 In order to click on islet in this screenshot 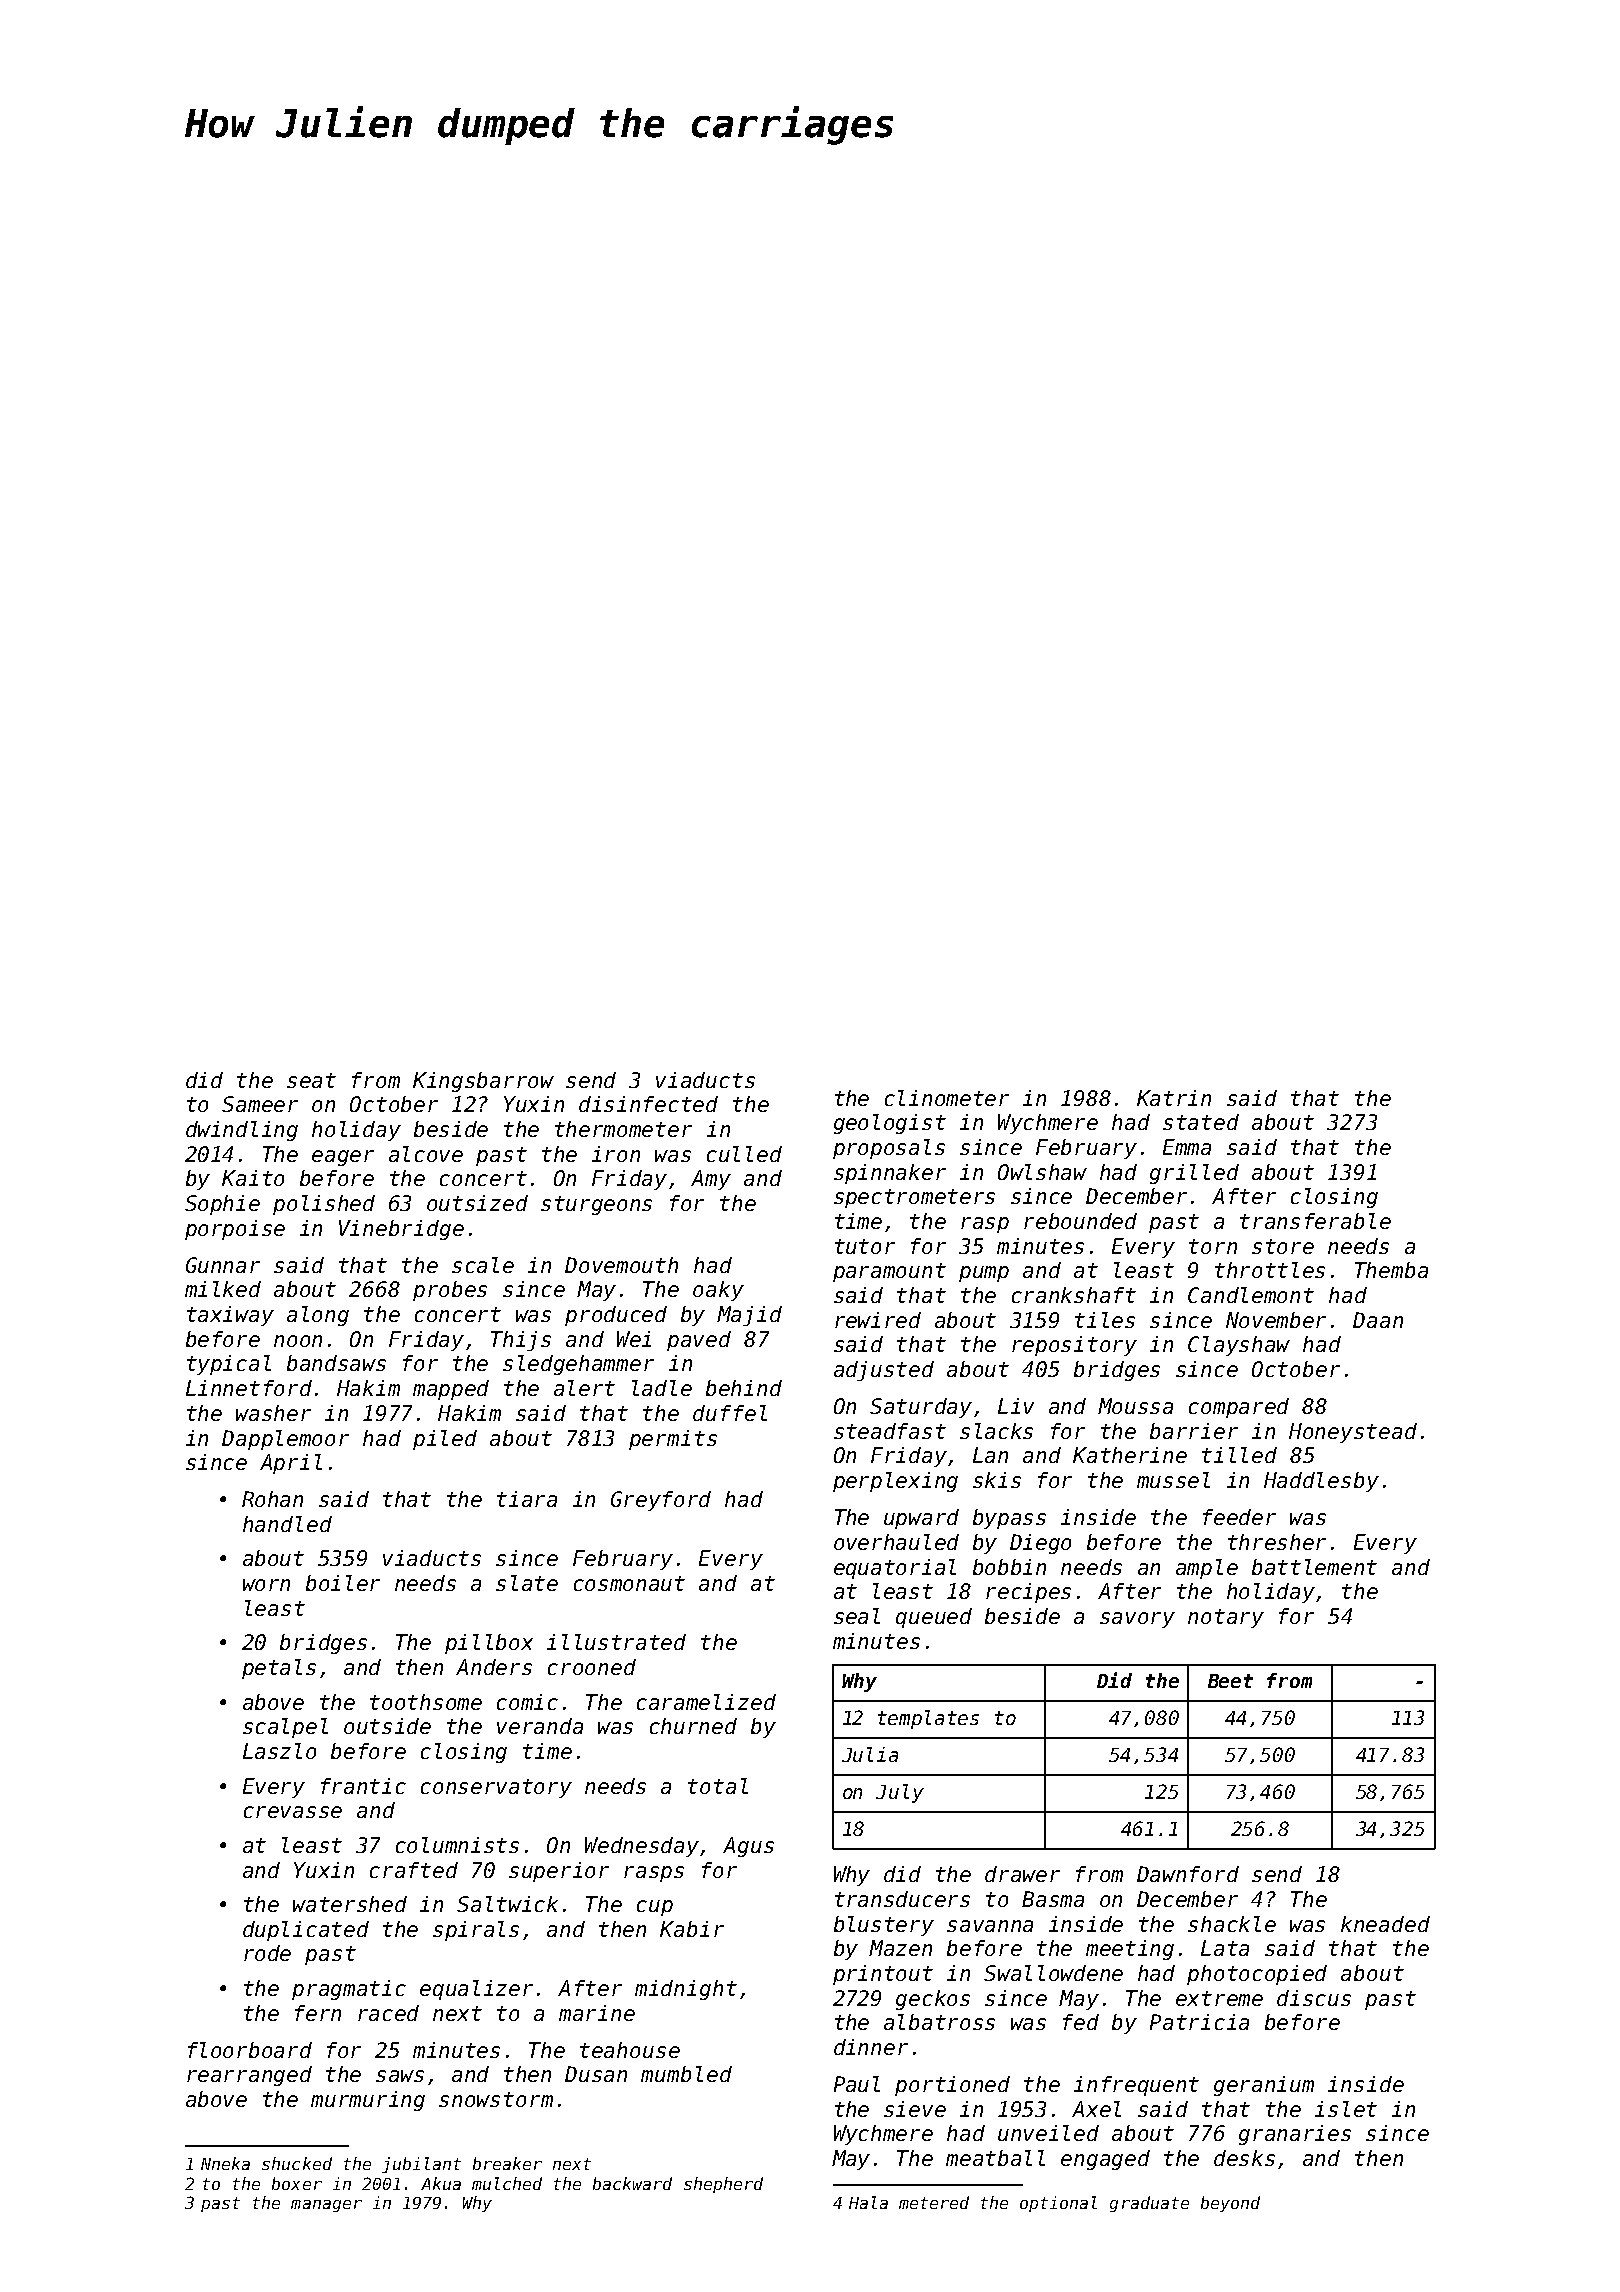, I will do `click(1346, 2109)`.
